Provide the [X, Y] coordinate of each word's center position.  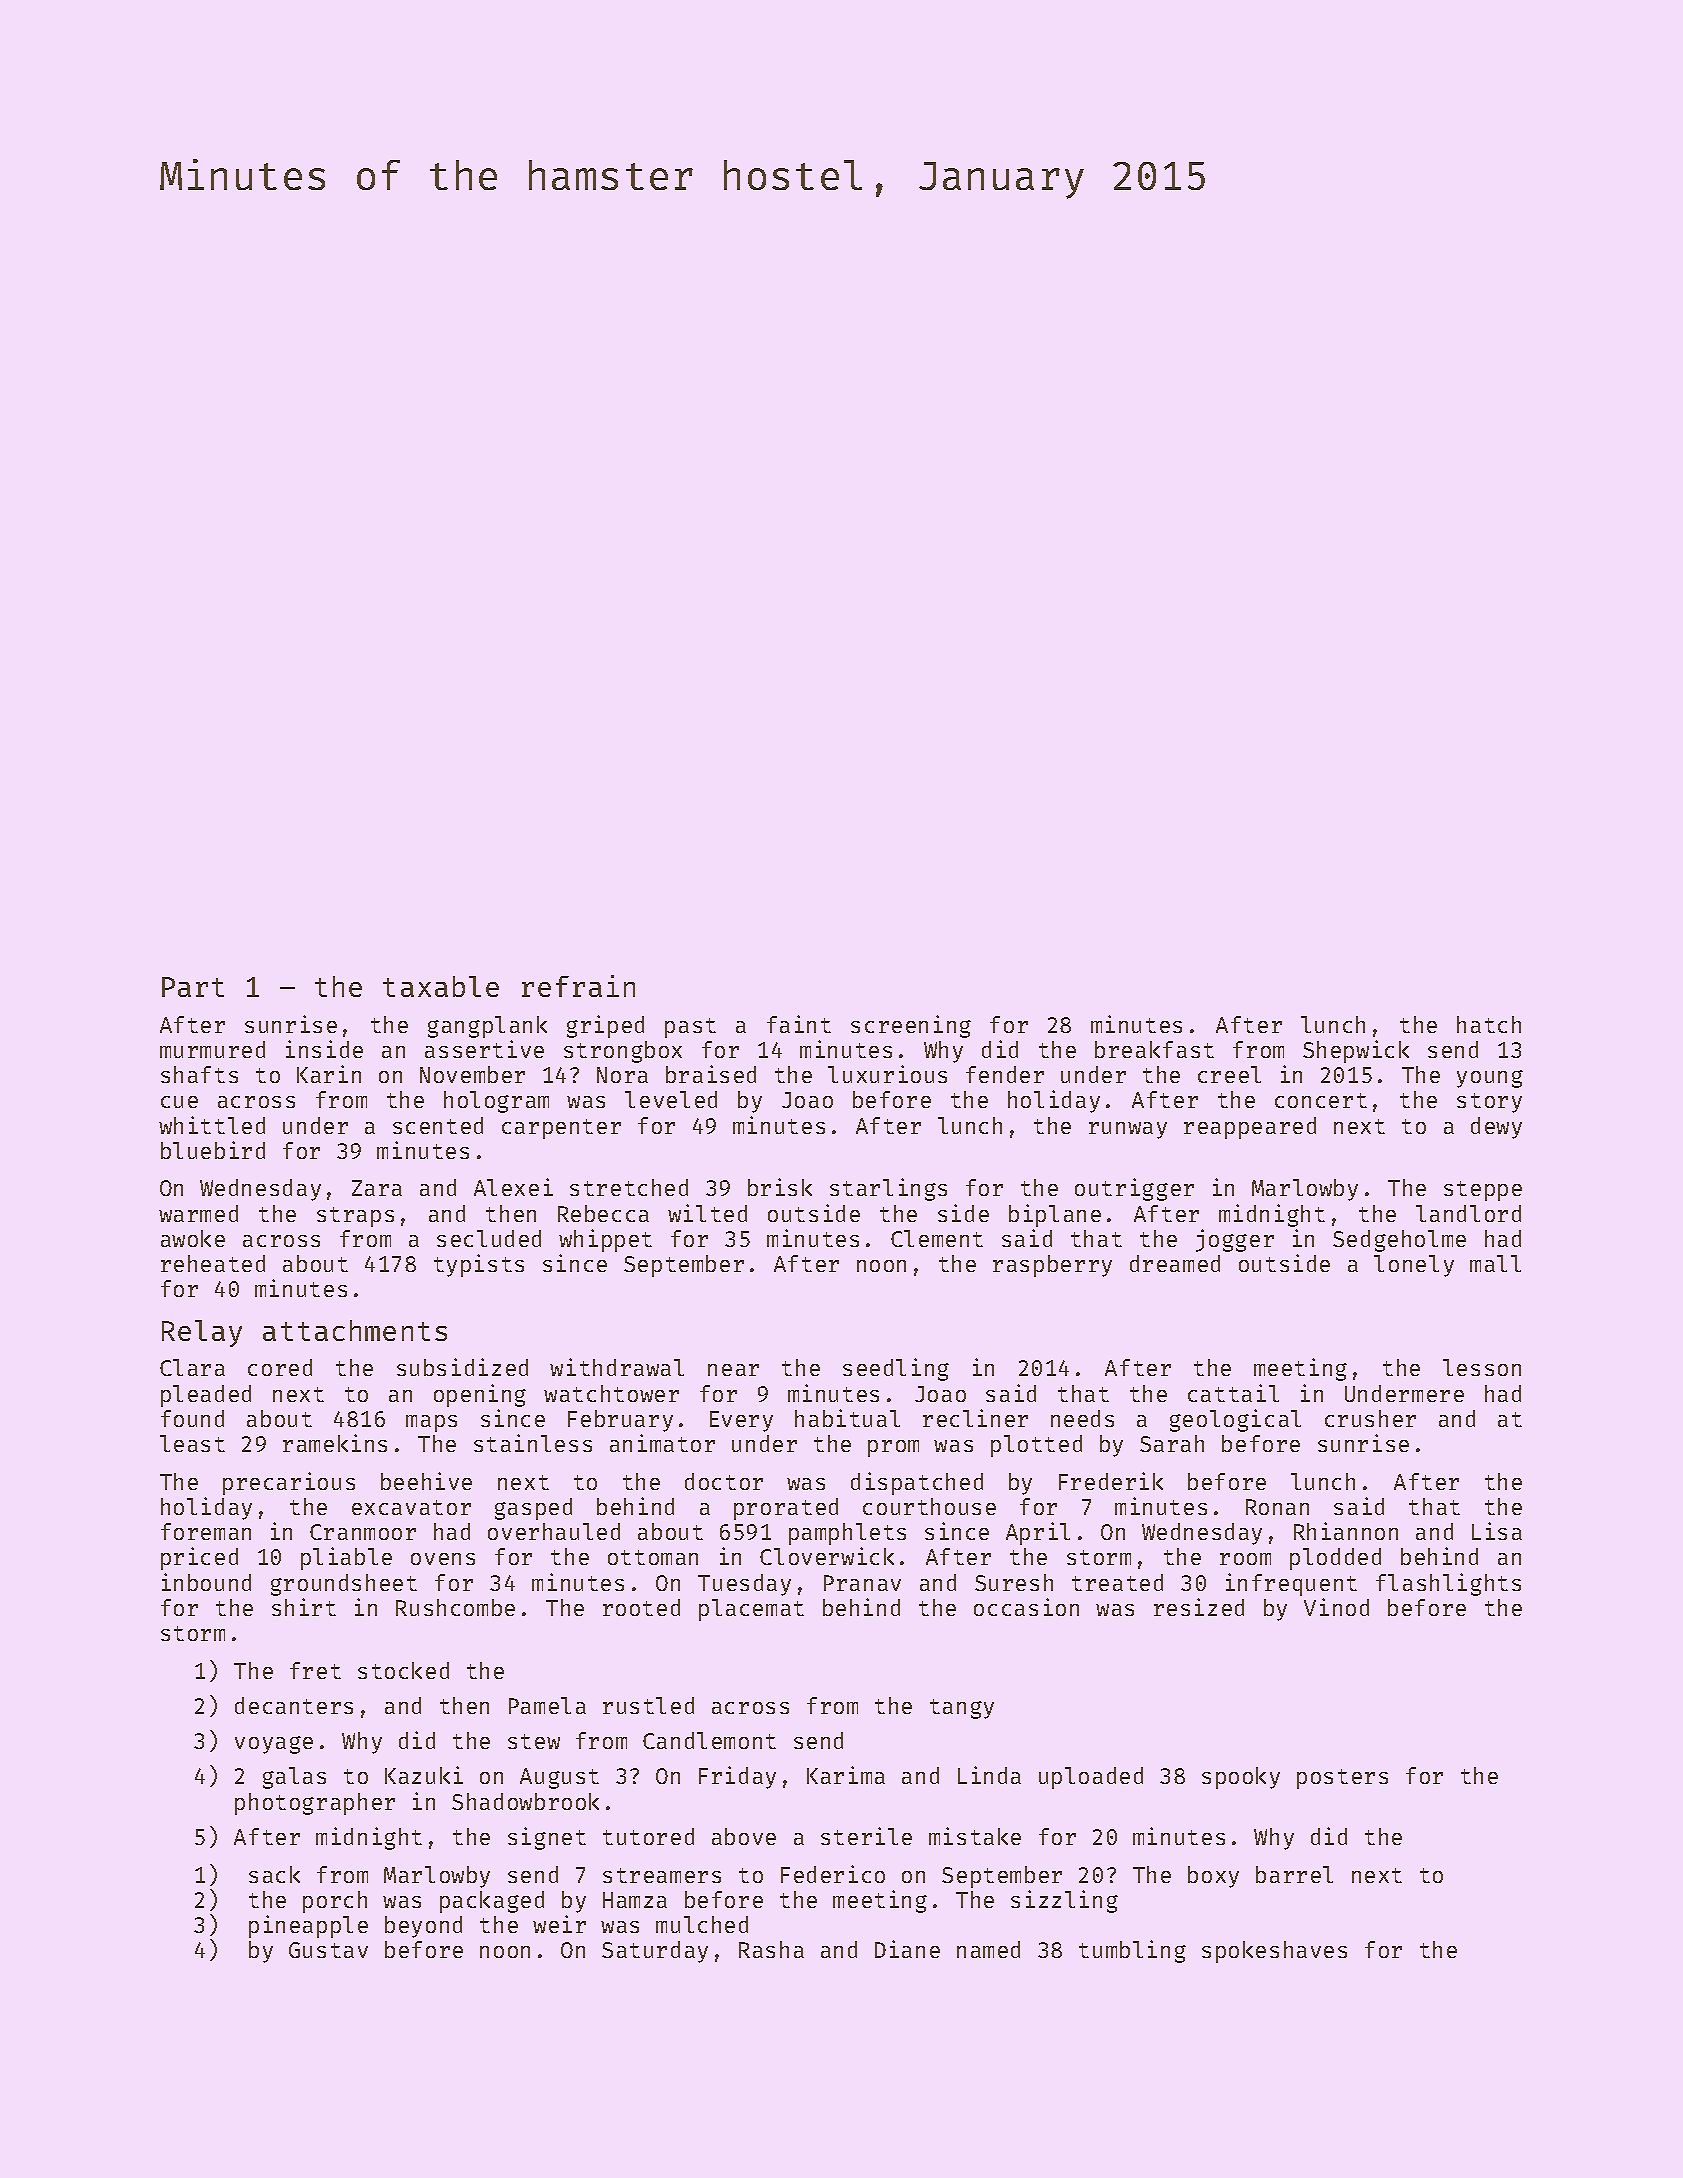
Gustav [328, 1950]
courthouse [929, 1506]
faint [799, 1024]
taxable [441, 986]
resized [1199, 1607]
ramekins [335, 1443]
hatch [1489, 1024]
